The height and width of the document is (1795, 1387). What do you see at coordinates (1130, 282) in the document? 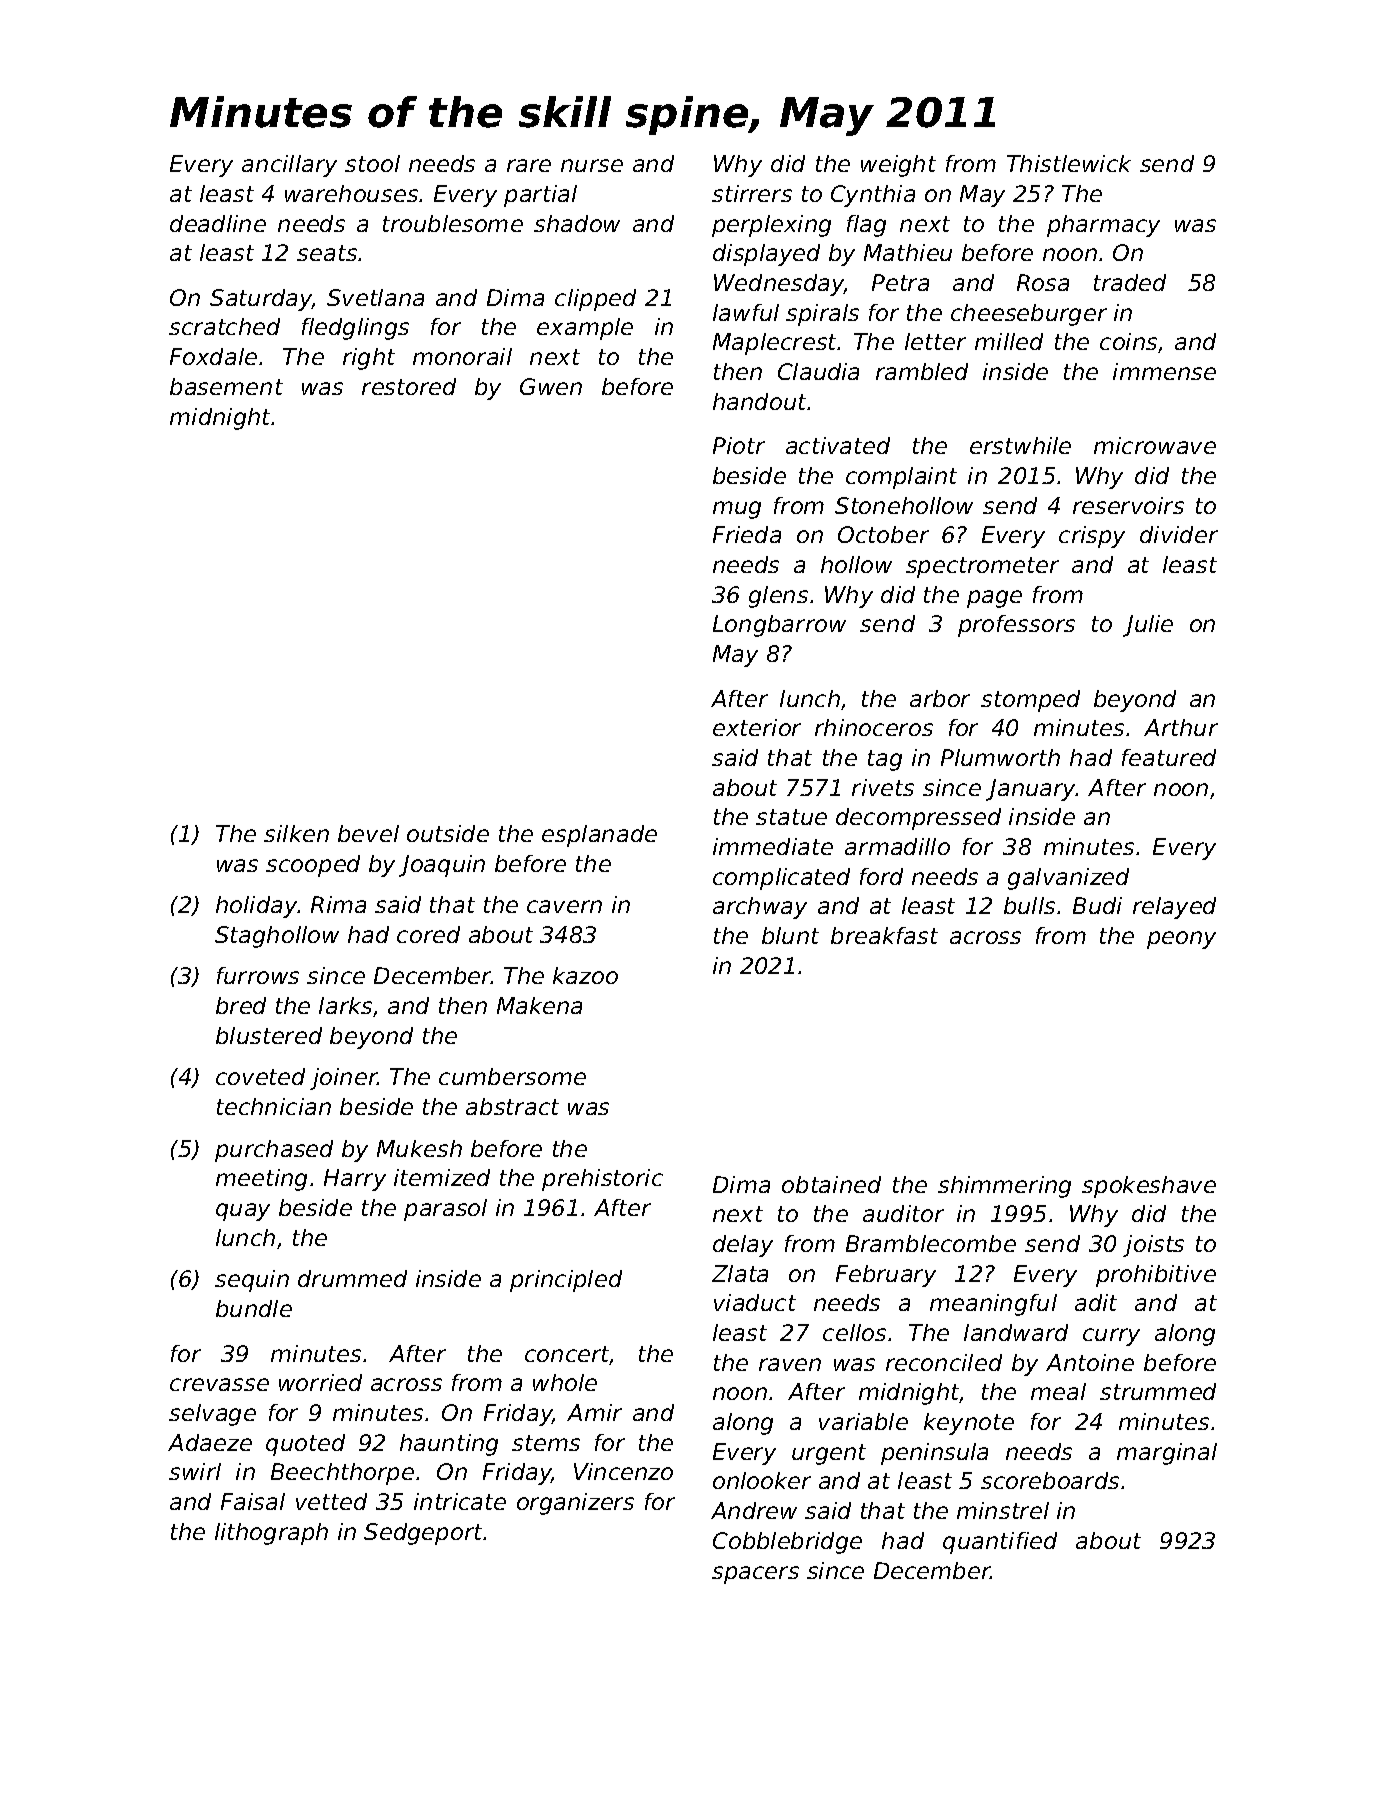
I see `traded` at bounding box center [1130, 282].
